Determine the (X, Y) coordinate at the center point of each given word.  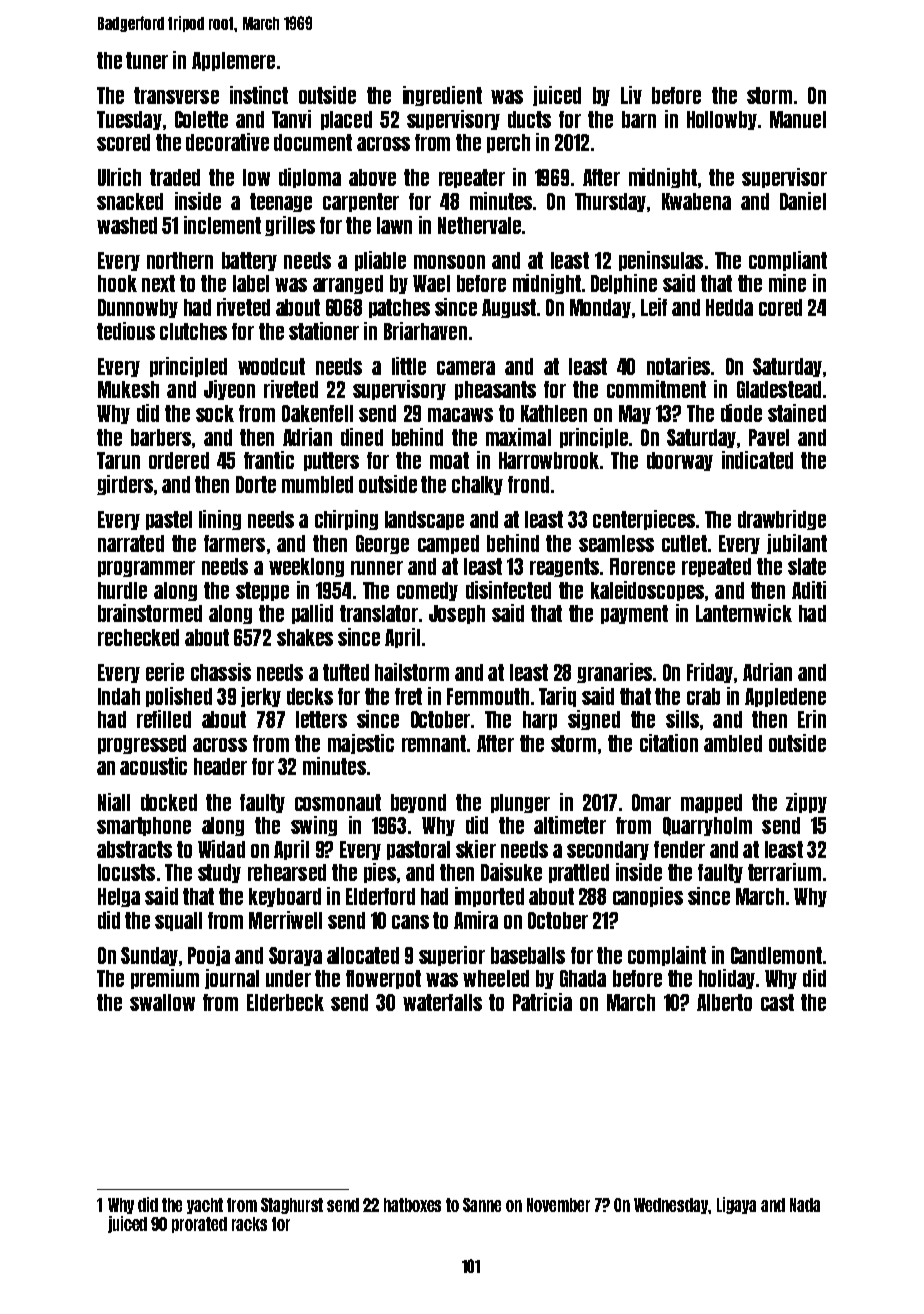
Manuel (798, 119)
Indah (119, 696)
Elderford (380, 896)
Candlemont (776, 955)
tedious (126, 331)
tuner (147, 60)
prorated (199, 1225)
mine (787, 283)
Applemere (233, 61)
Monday (600, 308)
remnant (434, 743)
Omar (651, 802)
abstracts (134, 849)
